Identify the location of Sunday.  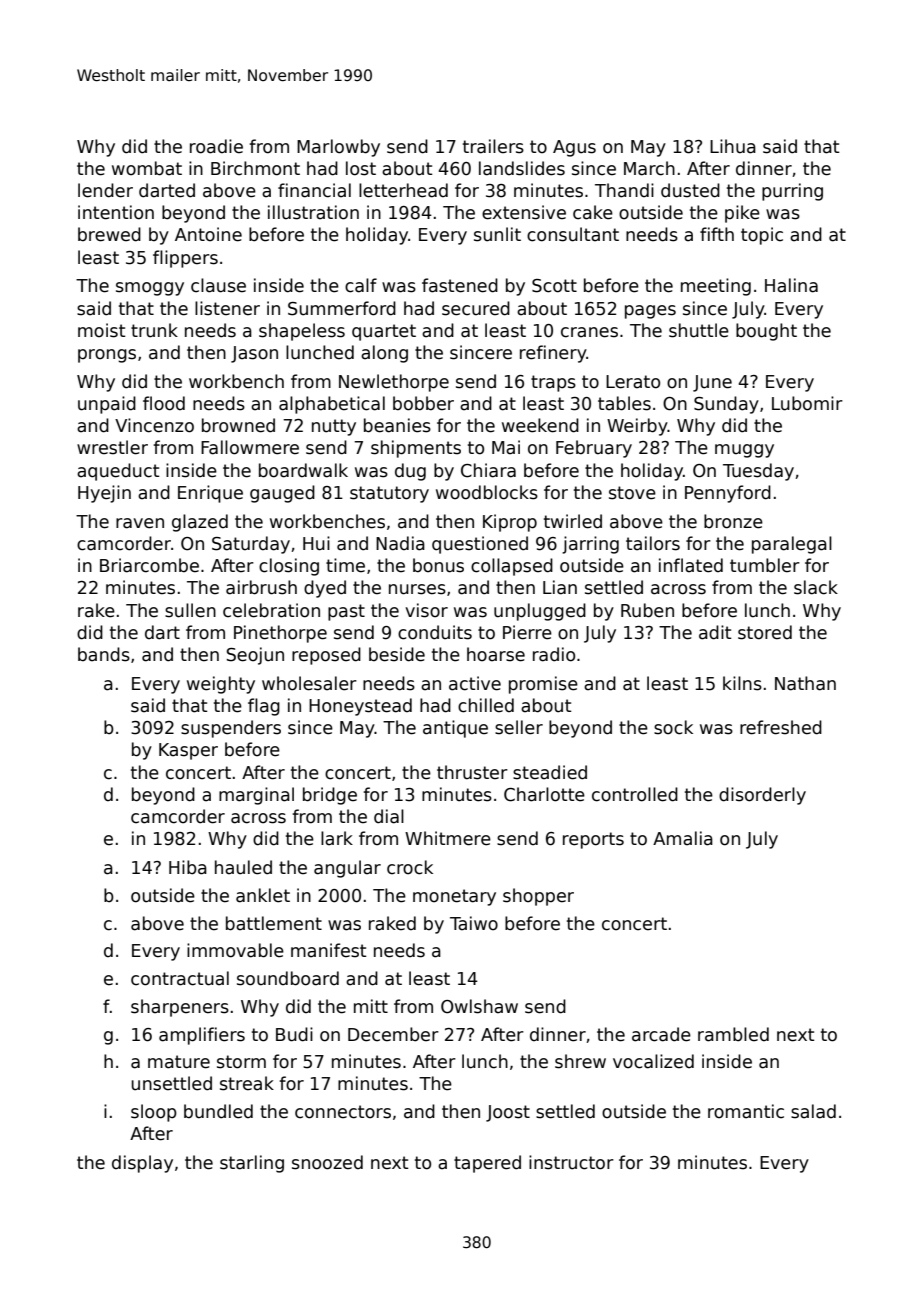
(726, 405).
